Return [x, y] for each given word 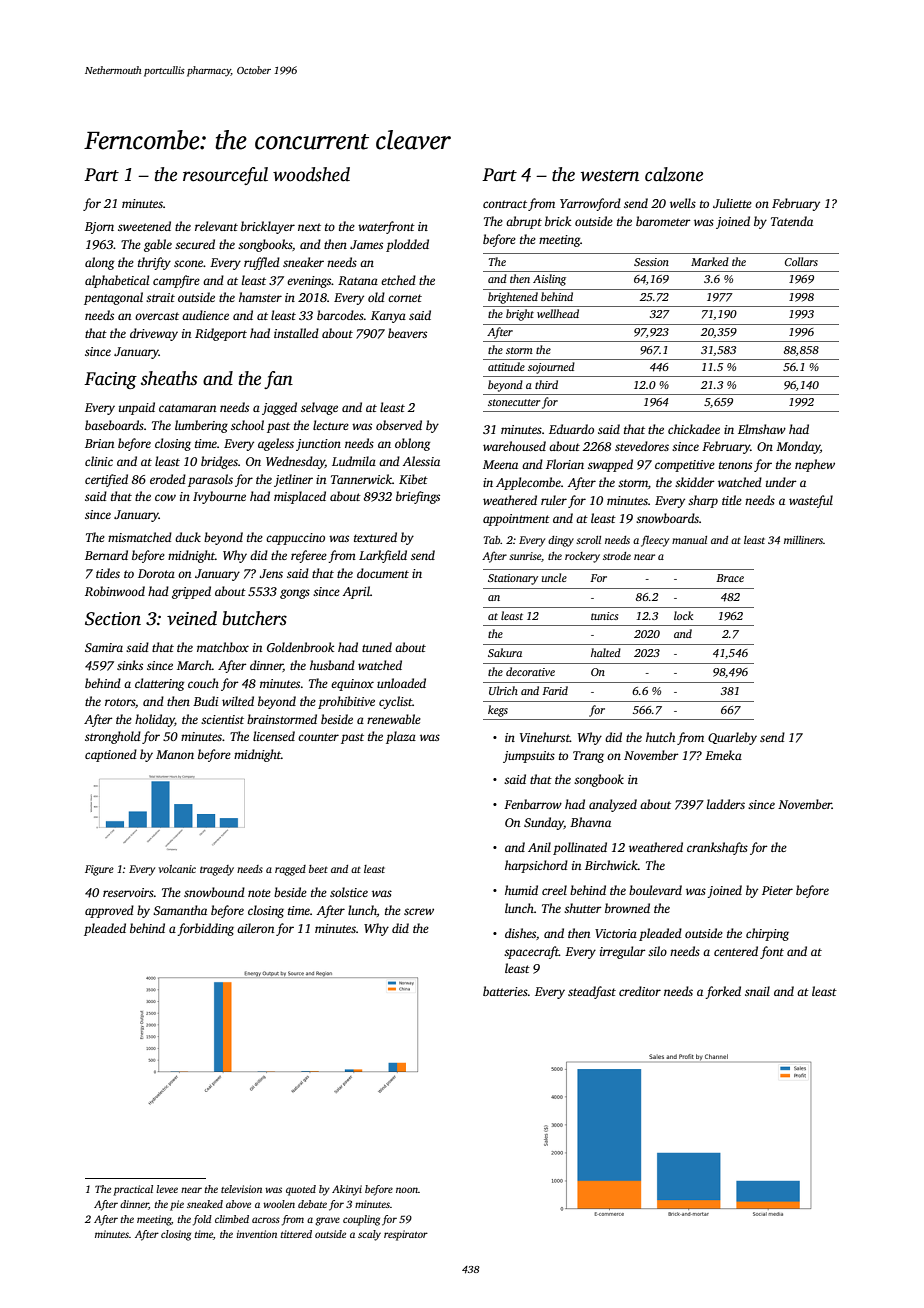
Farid [555, 690]
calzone [674, 174]
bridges [219, 462]
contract [505, 204]
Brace [730, 578]
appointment [516, 520]
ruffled [262, 263]
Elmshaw [762, 429]
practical [133, 1190]
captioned [111, 755]
